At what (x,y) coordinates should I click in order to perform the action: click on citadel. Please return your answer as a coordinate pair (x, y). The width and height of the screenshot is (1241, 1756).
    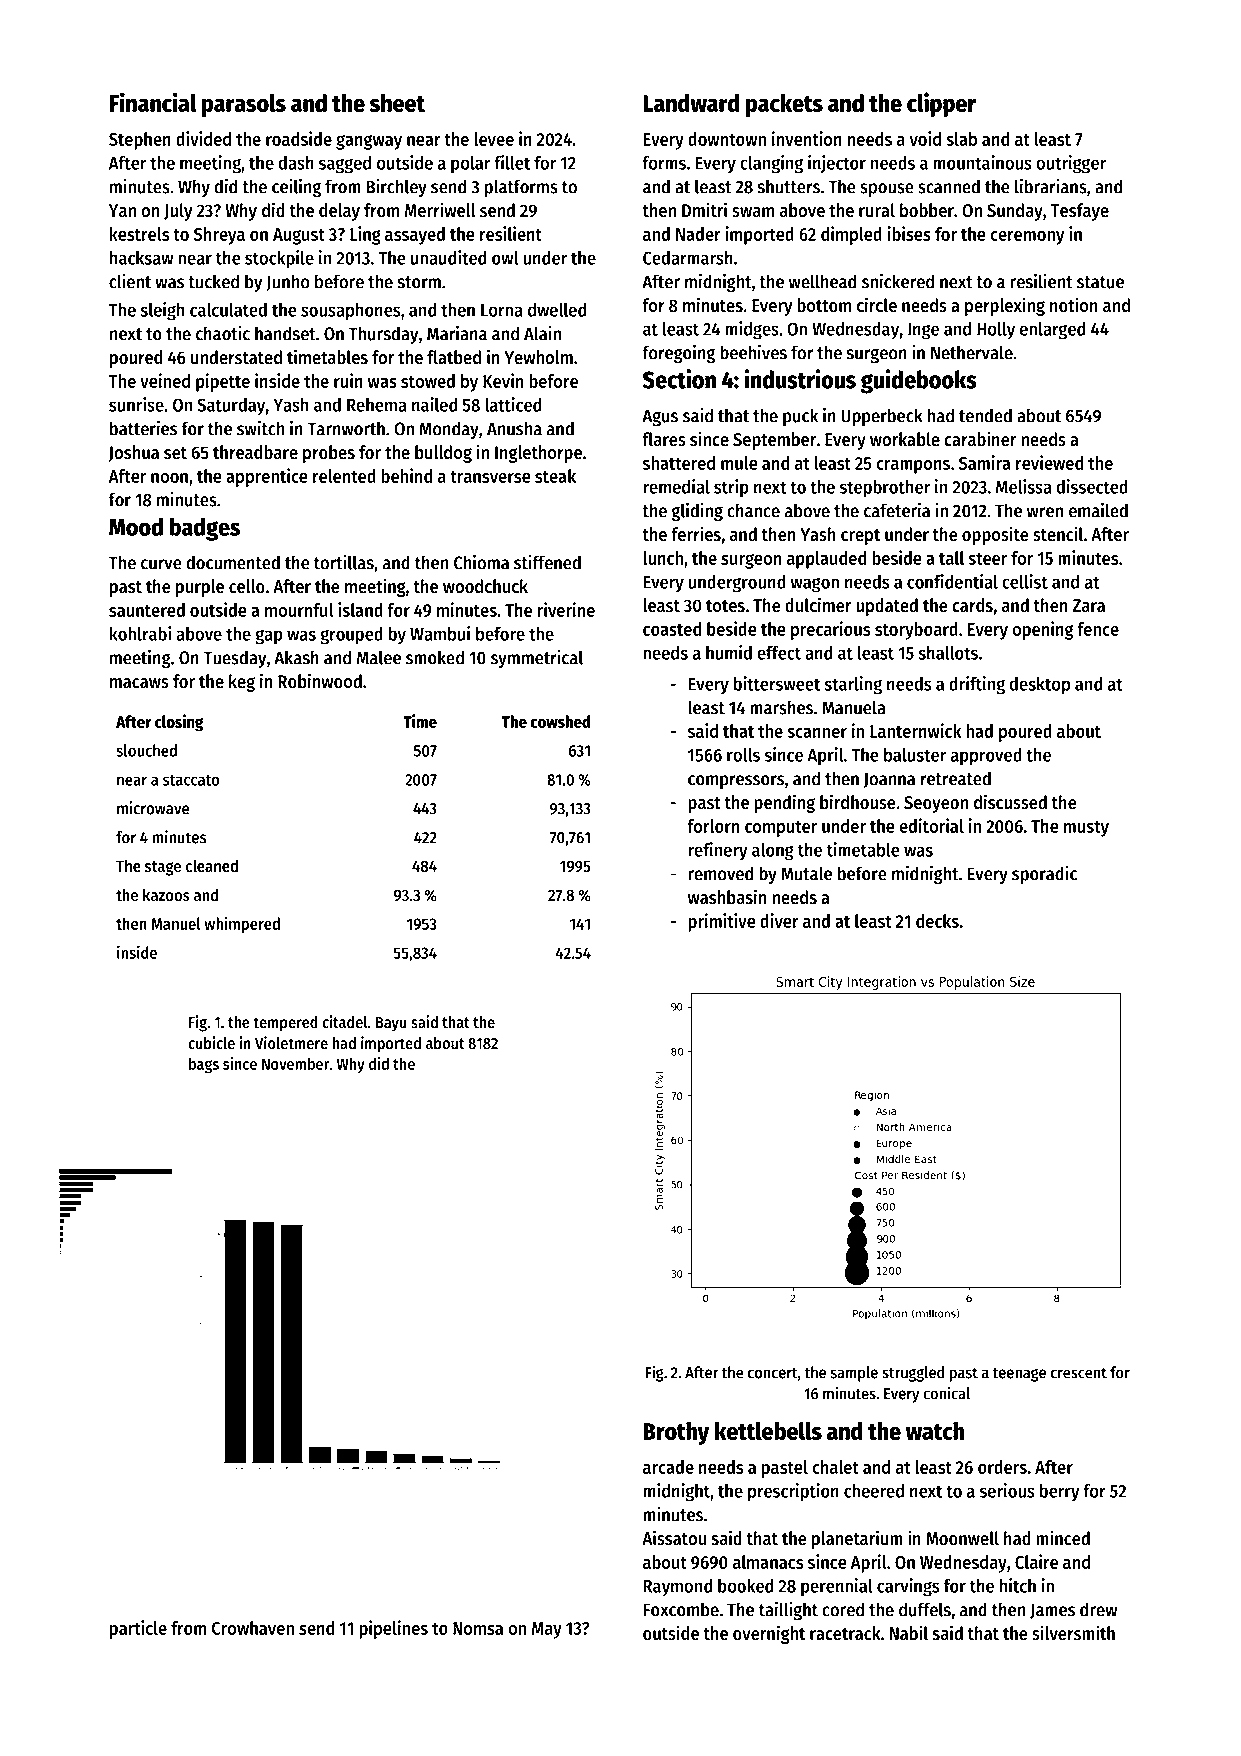
    Looking at the image, I should click on (345, 1021).
